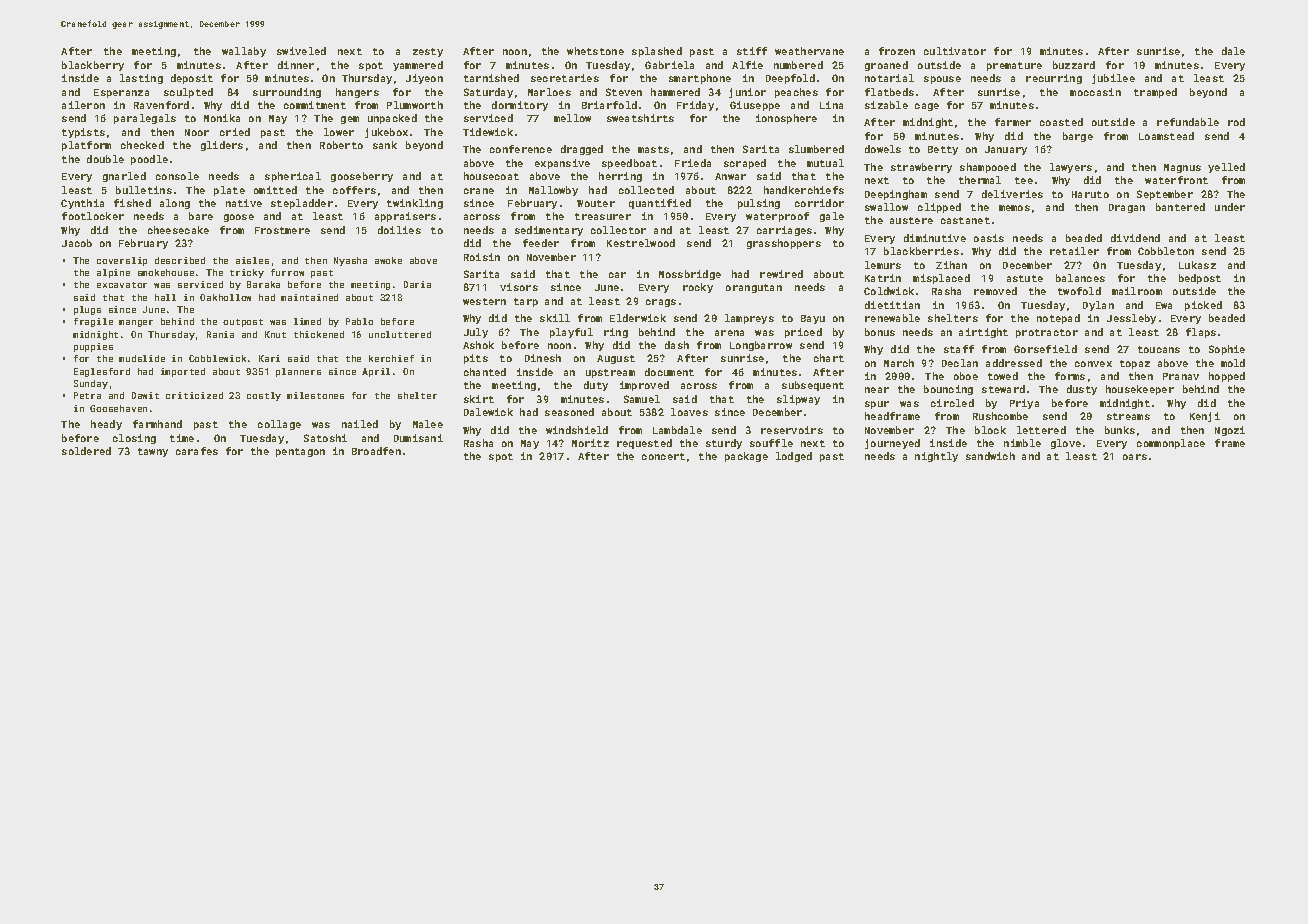 The width and height of the screenshot is (1308, 924). I want to click on memos, so click(1014, 208).
